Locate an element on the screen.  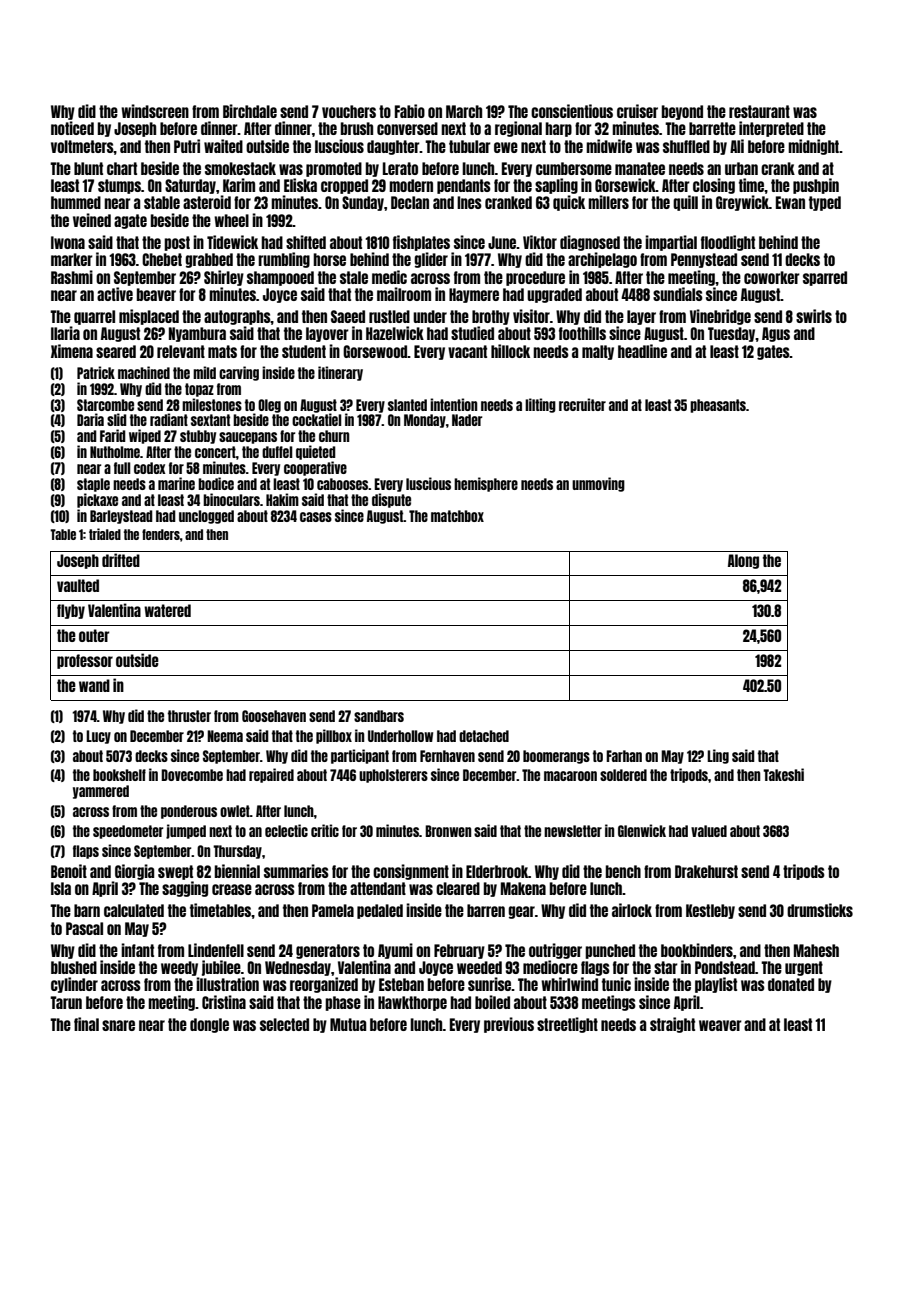
vacant is located at coordinates (467, 351).
